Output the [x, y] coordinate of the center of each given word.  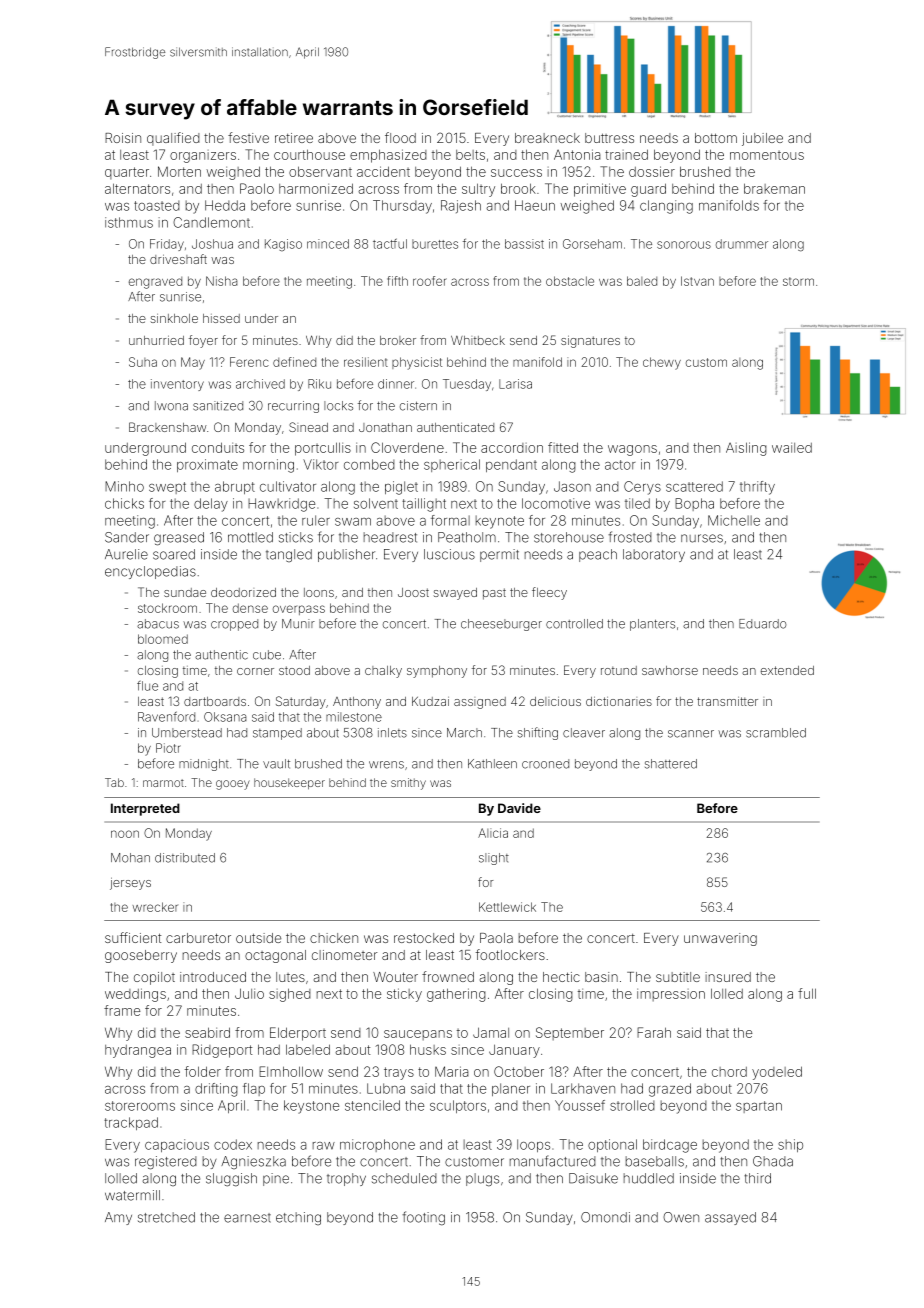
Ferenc [249, 362]
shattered [671, 764]
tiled [637, 503]
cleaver [584, 733]
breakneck [547, 138]
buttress [609, 138]
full [807, 993]
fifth [397, 281]
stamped [277, 734]
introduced [213, 977]
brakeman [774, 188]
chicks [124, 503]
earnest [247, 1218]
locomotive [556, 503]
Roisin [123, 138]
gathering [456, 995]
